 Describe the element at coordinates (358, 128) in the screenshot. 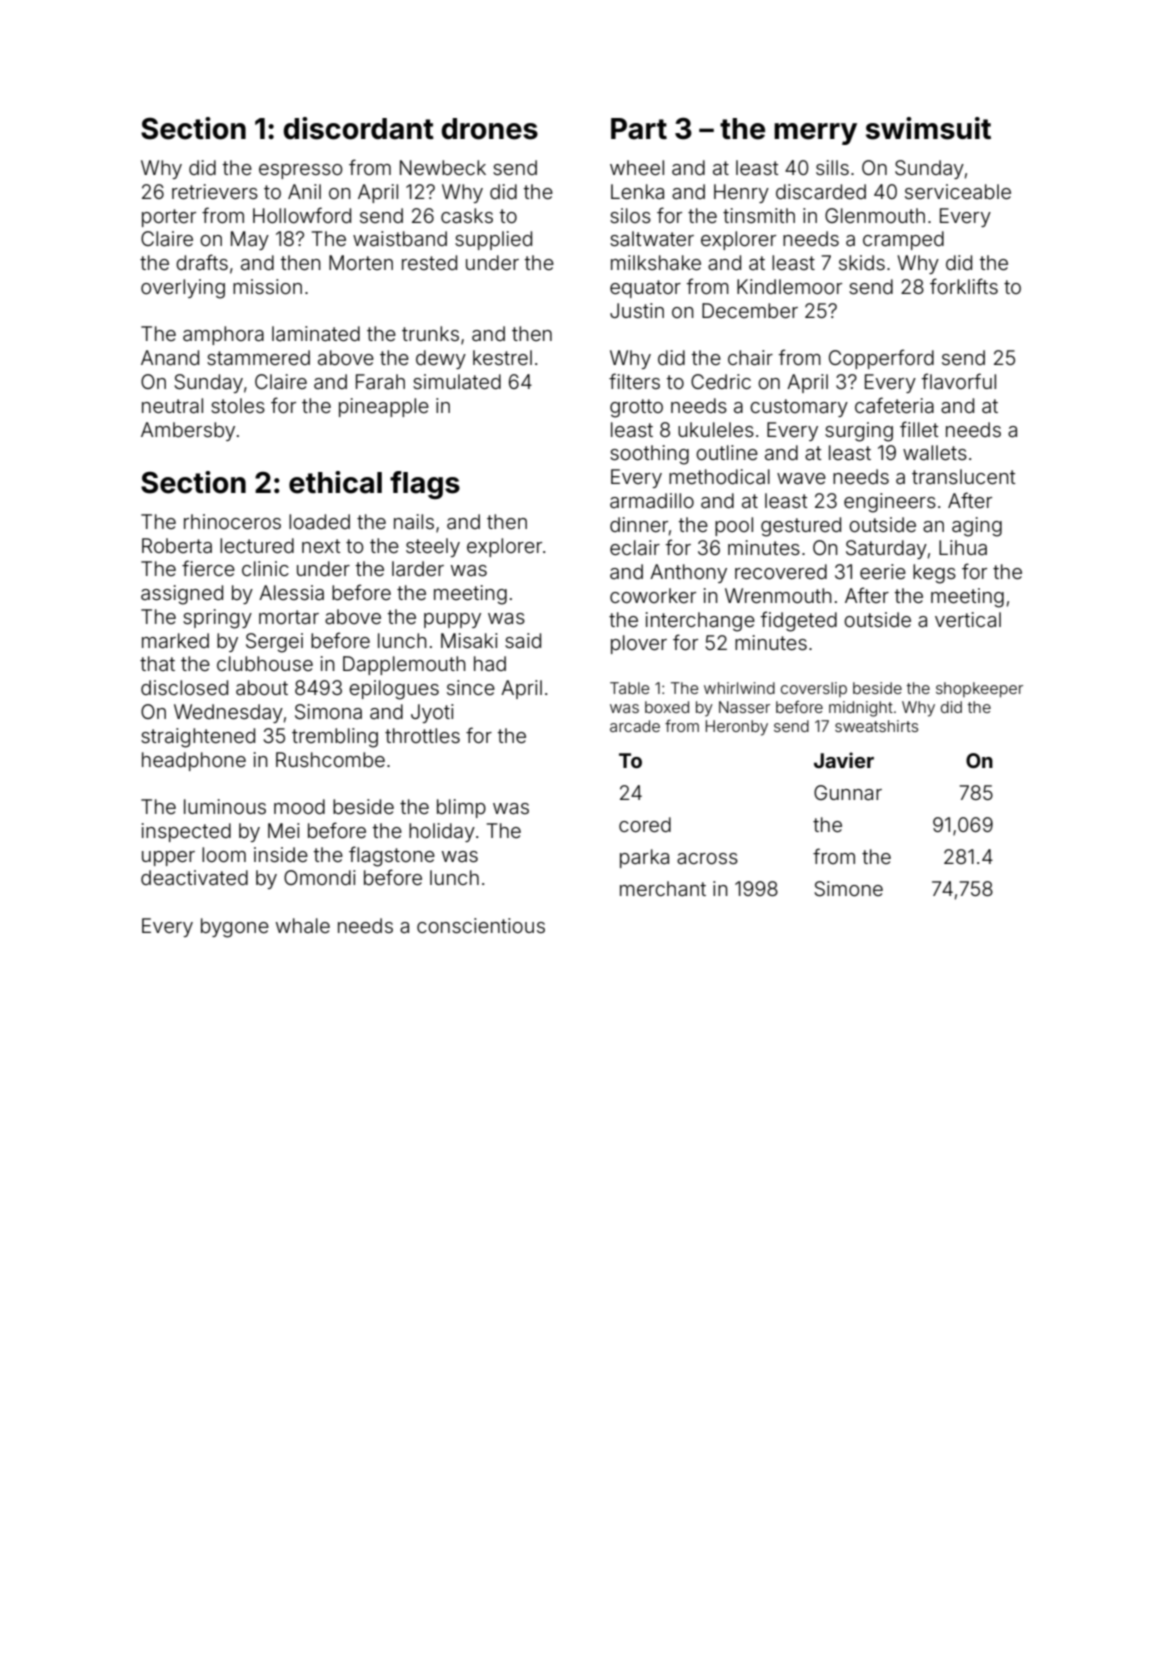

I see `discordant` at that location.
